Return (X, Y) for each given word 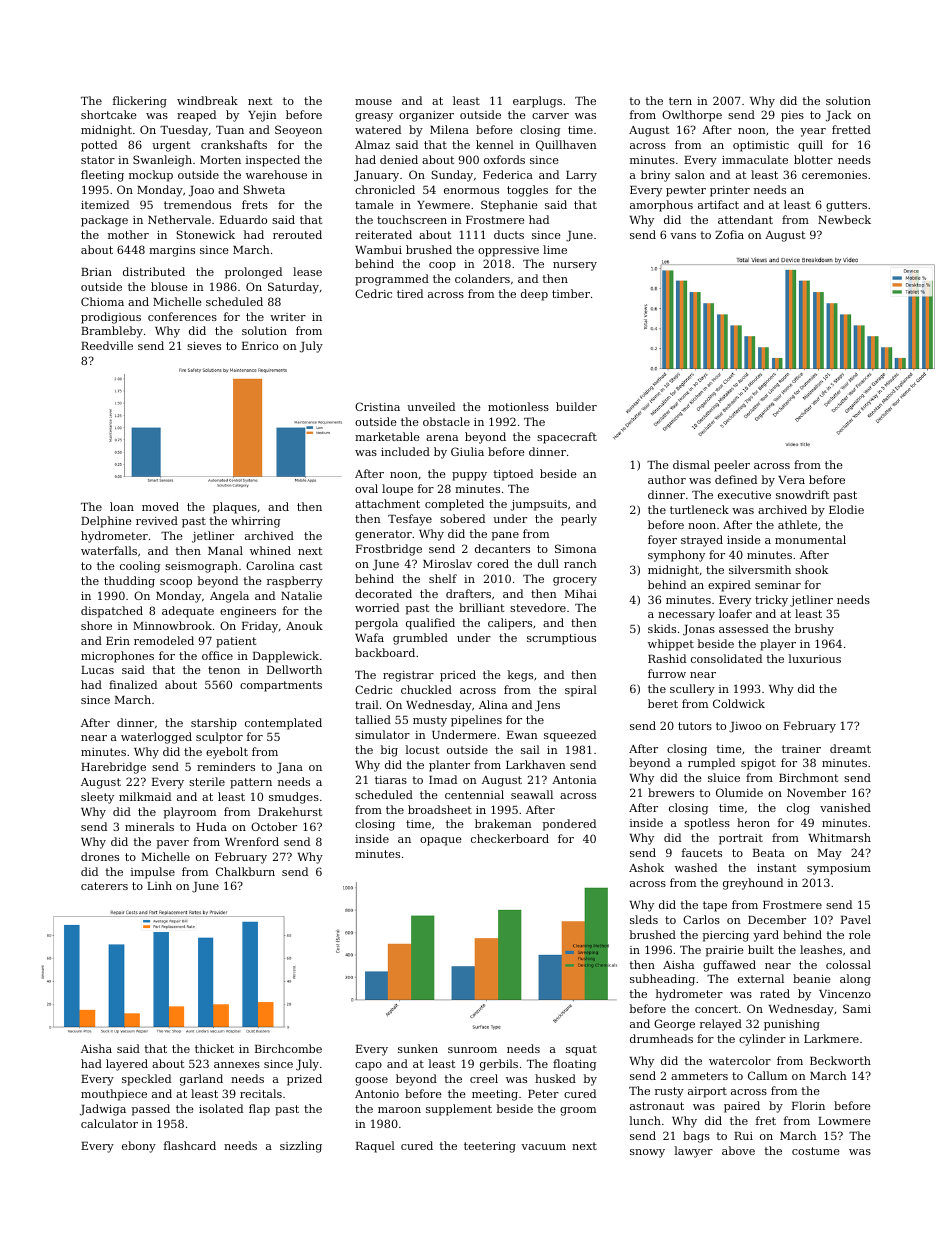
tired (410, 293)
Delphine (106, 522)
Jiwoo (745, 727)
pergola (376, 624)
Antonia (574, 780)
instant (776, 868)
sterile (207, 781)
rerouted (297, 234)
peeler (732, 466)
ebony (139, 1147)
